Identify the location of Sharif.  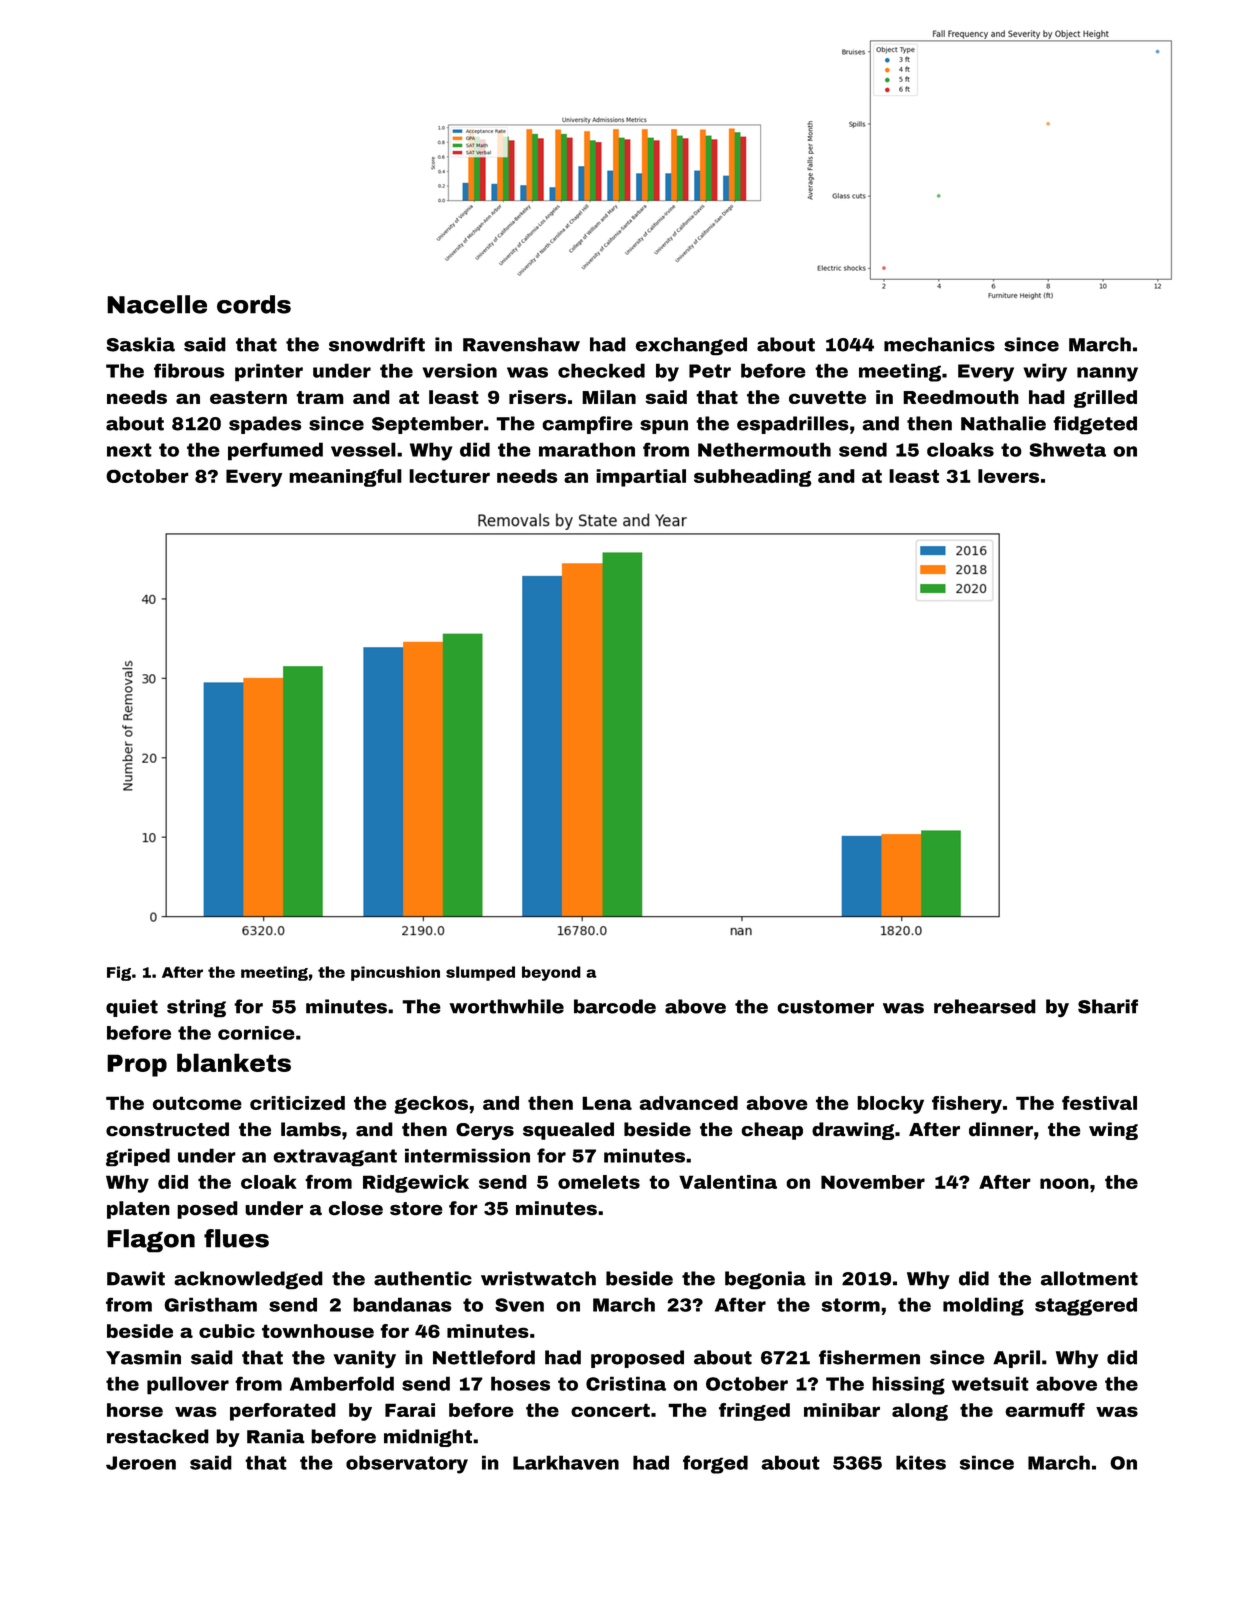
(1108, 1006).
